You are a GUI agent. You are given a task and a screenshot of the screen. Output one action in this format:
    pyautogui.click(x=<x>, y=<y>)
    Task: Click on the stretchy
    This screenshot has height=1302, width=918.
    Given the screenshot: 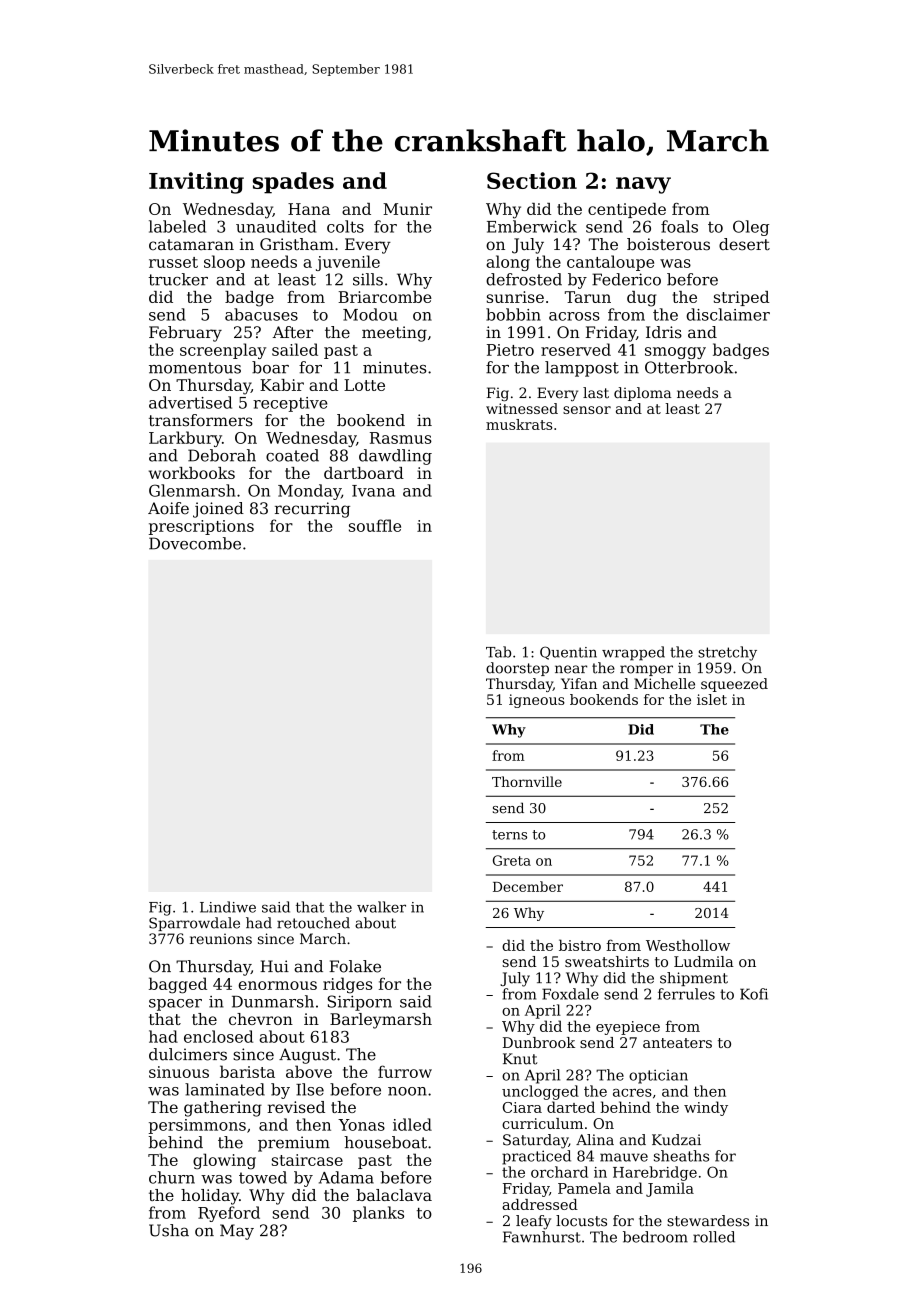 What is the action you would take?
    pyautogui.click(x=727, y=653)
